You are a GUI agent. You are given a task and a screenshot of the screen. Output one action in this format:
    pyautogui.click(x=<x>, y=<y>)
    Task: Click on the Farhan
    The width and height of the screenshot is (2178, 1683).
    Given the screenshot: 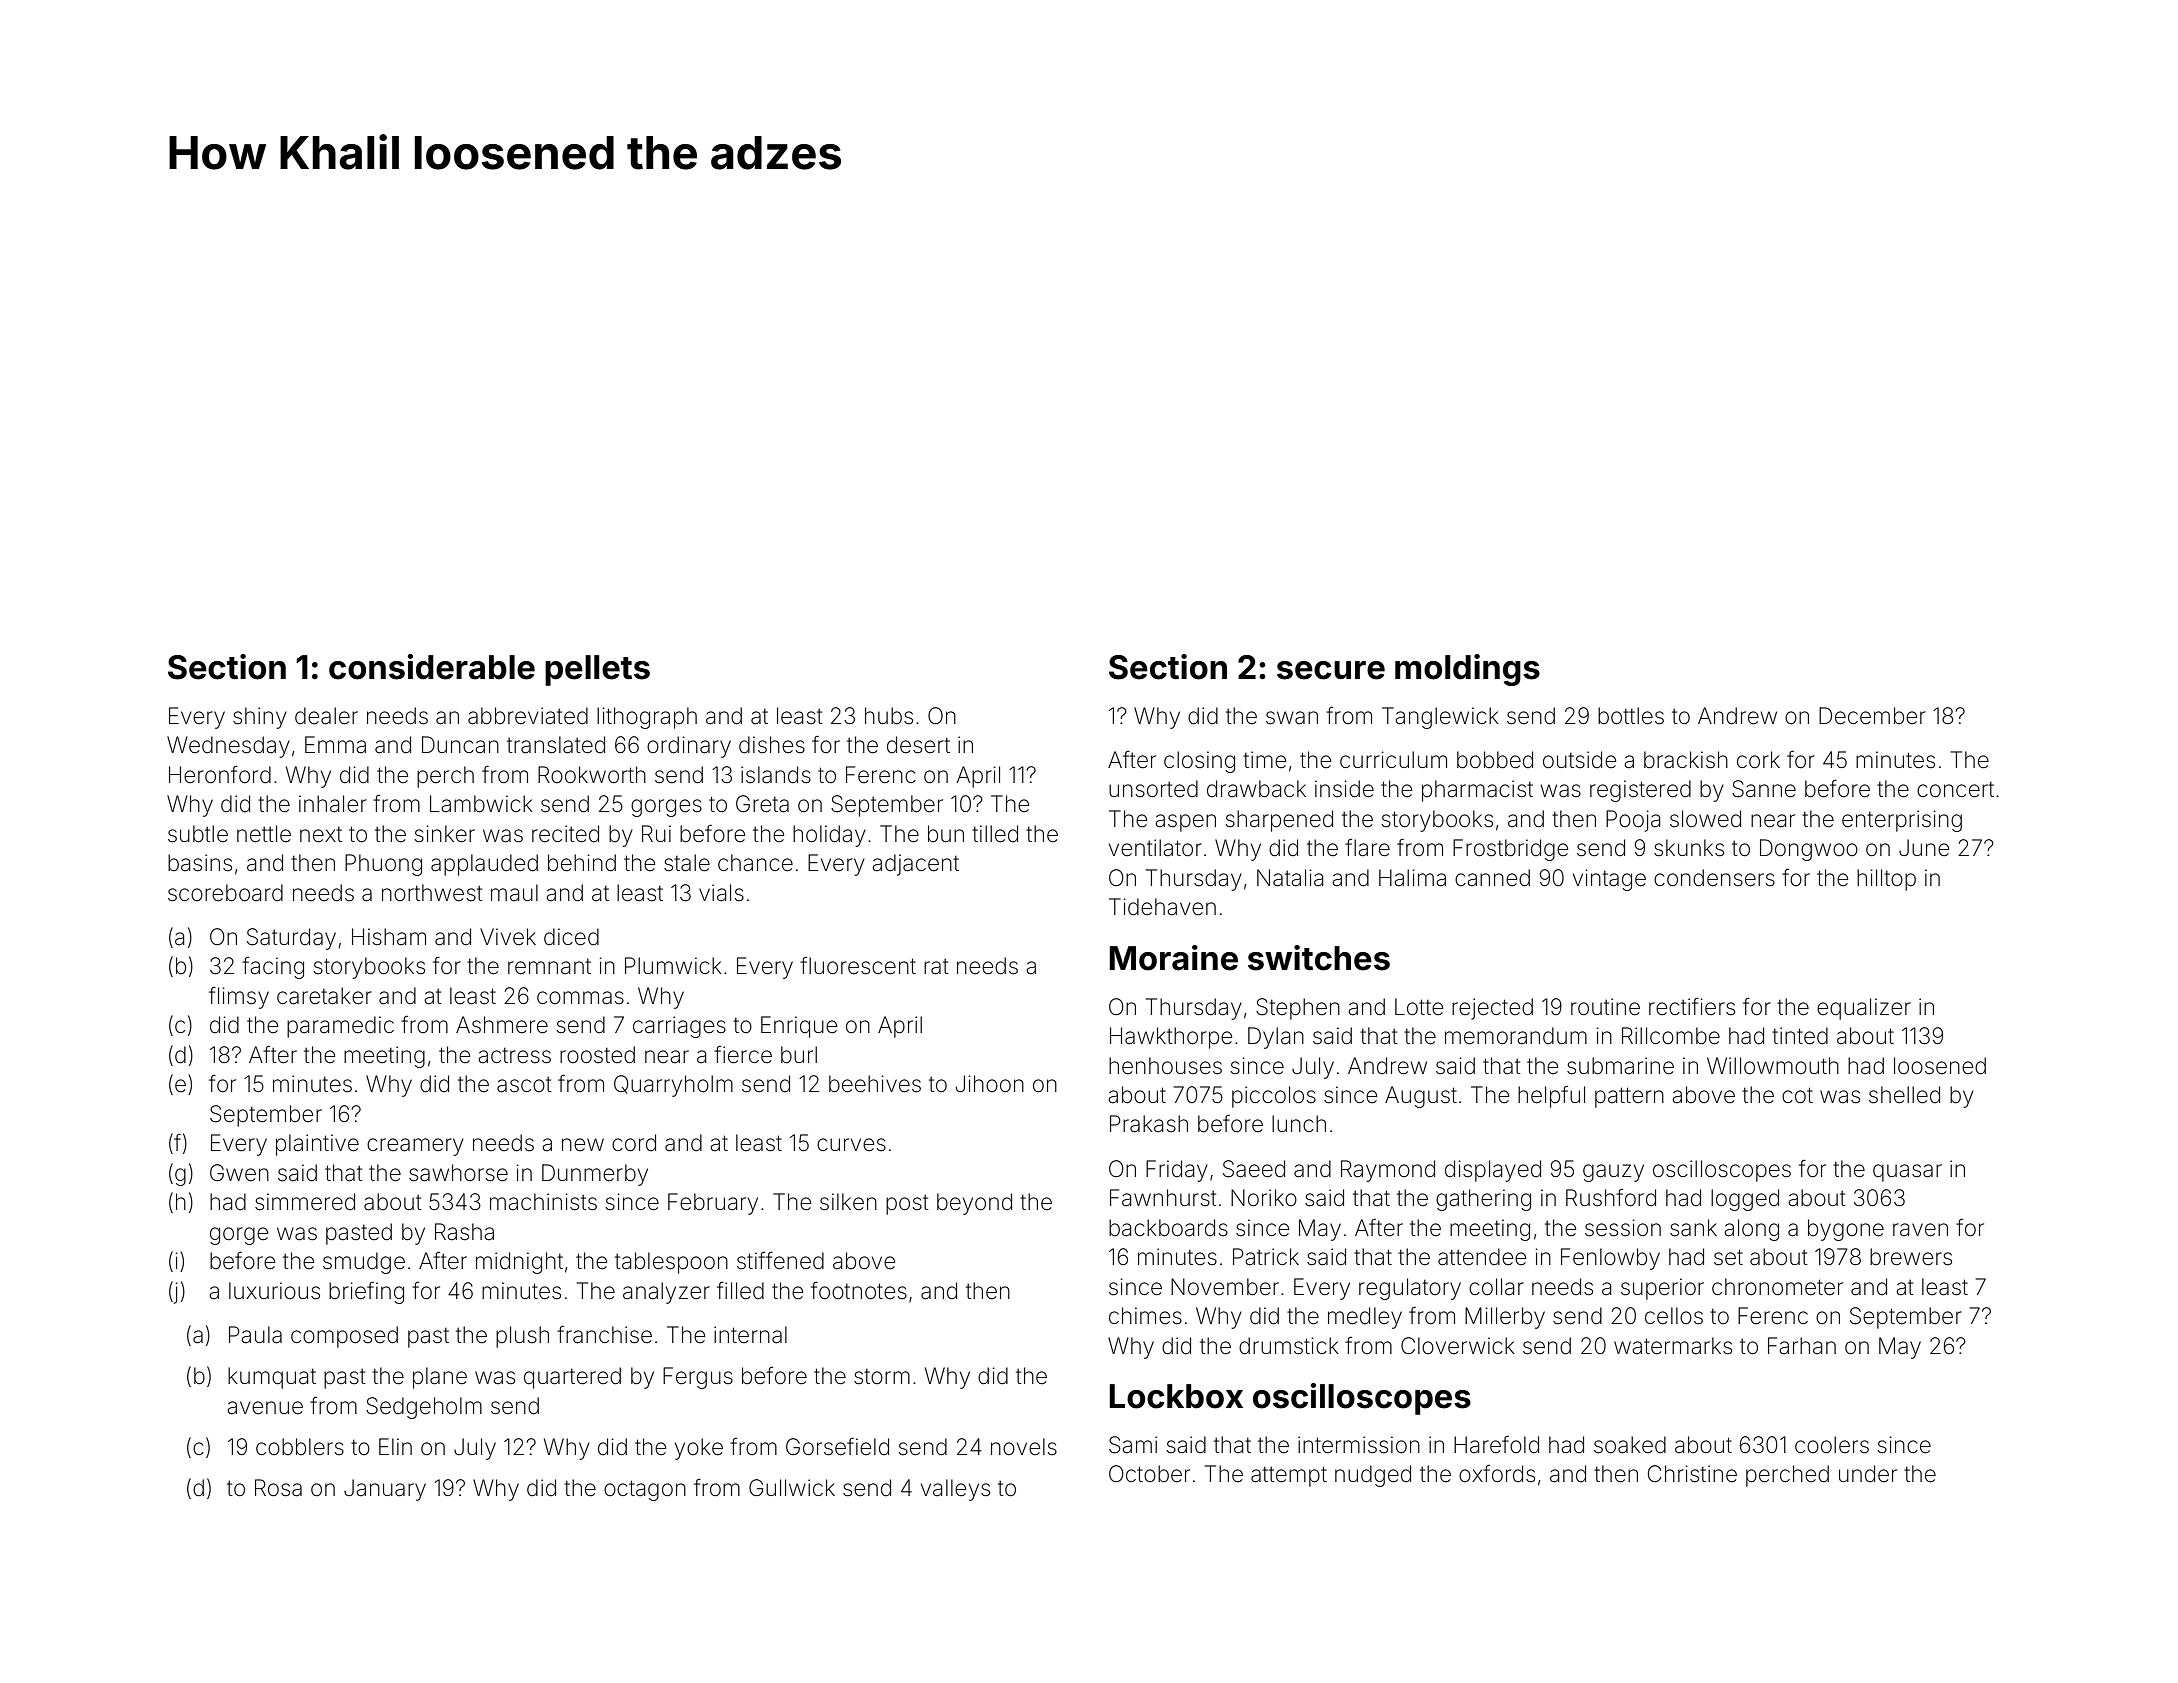 What is the action you would take?
    pyautogui.click(x=1802, y=1346)
